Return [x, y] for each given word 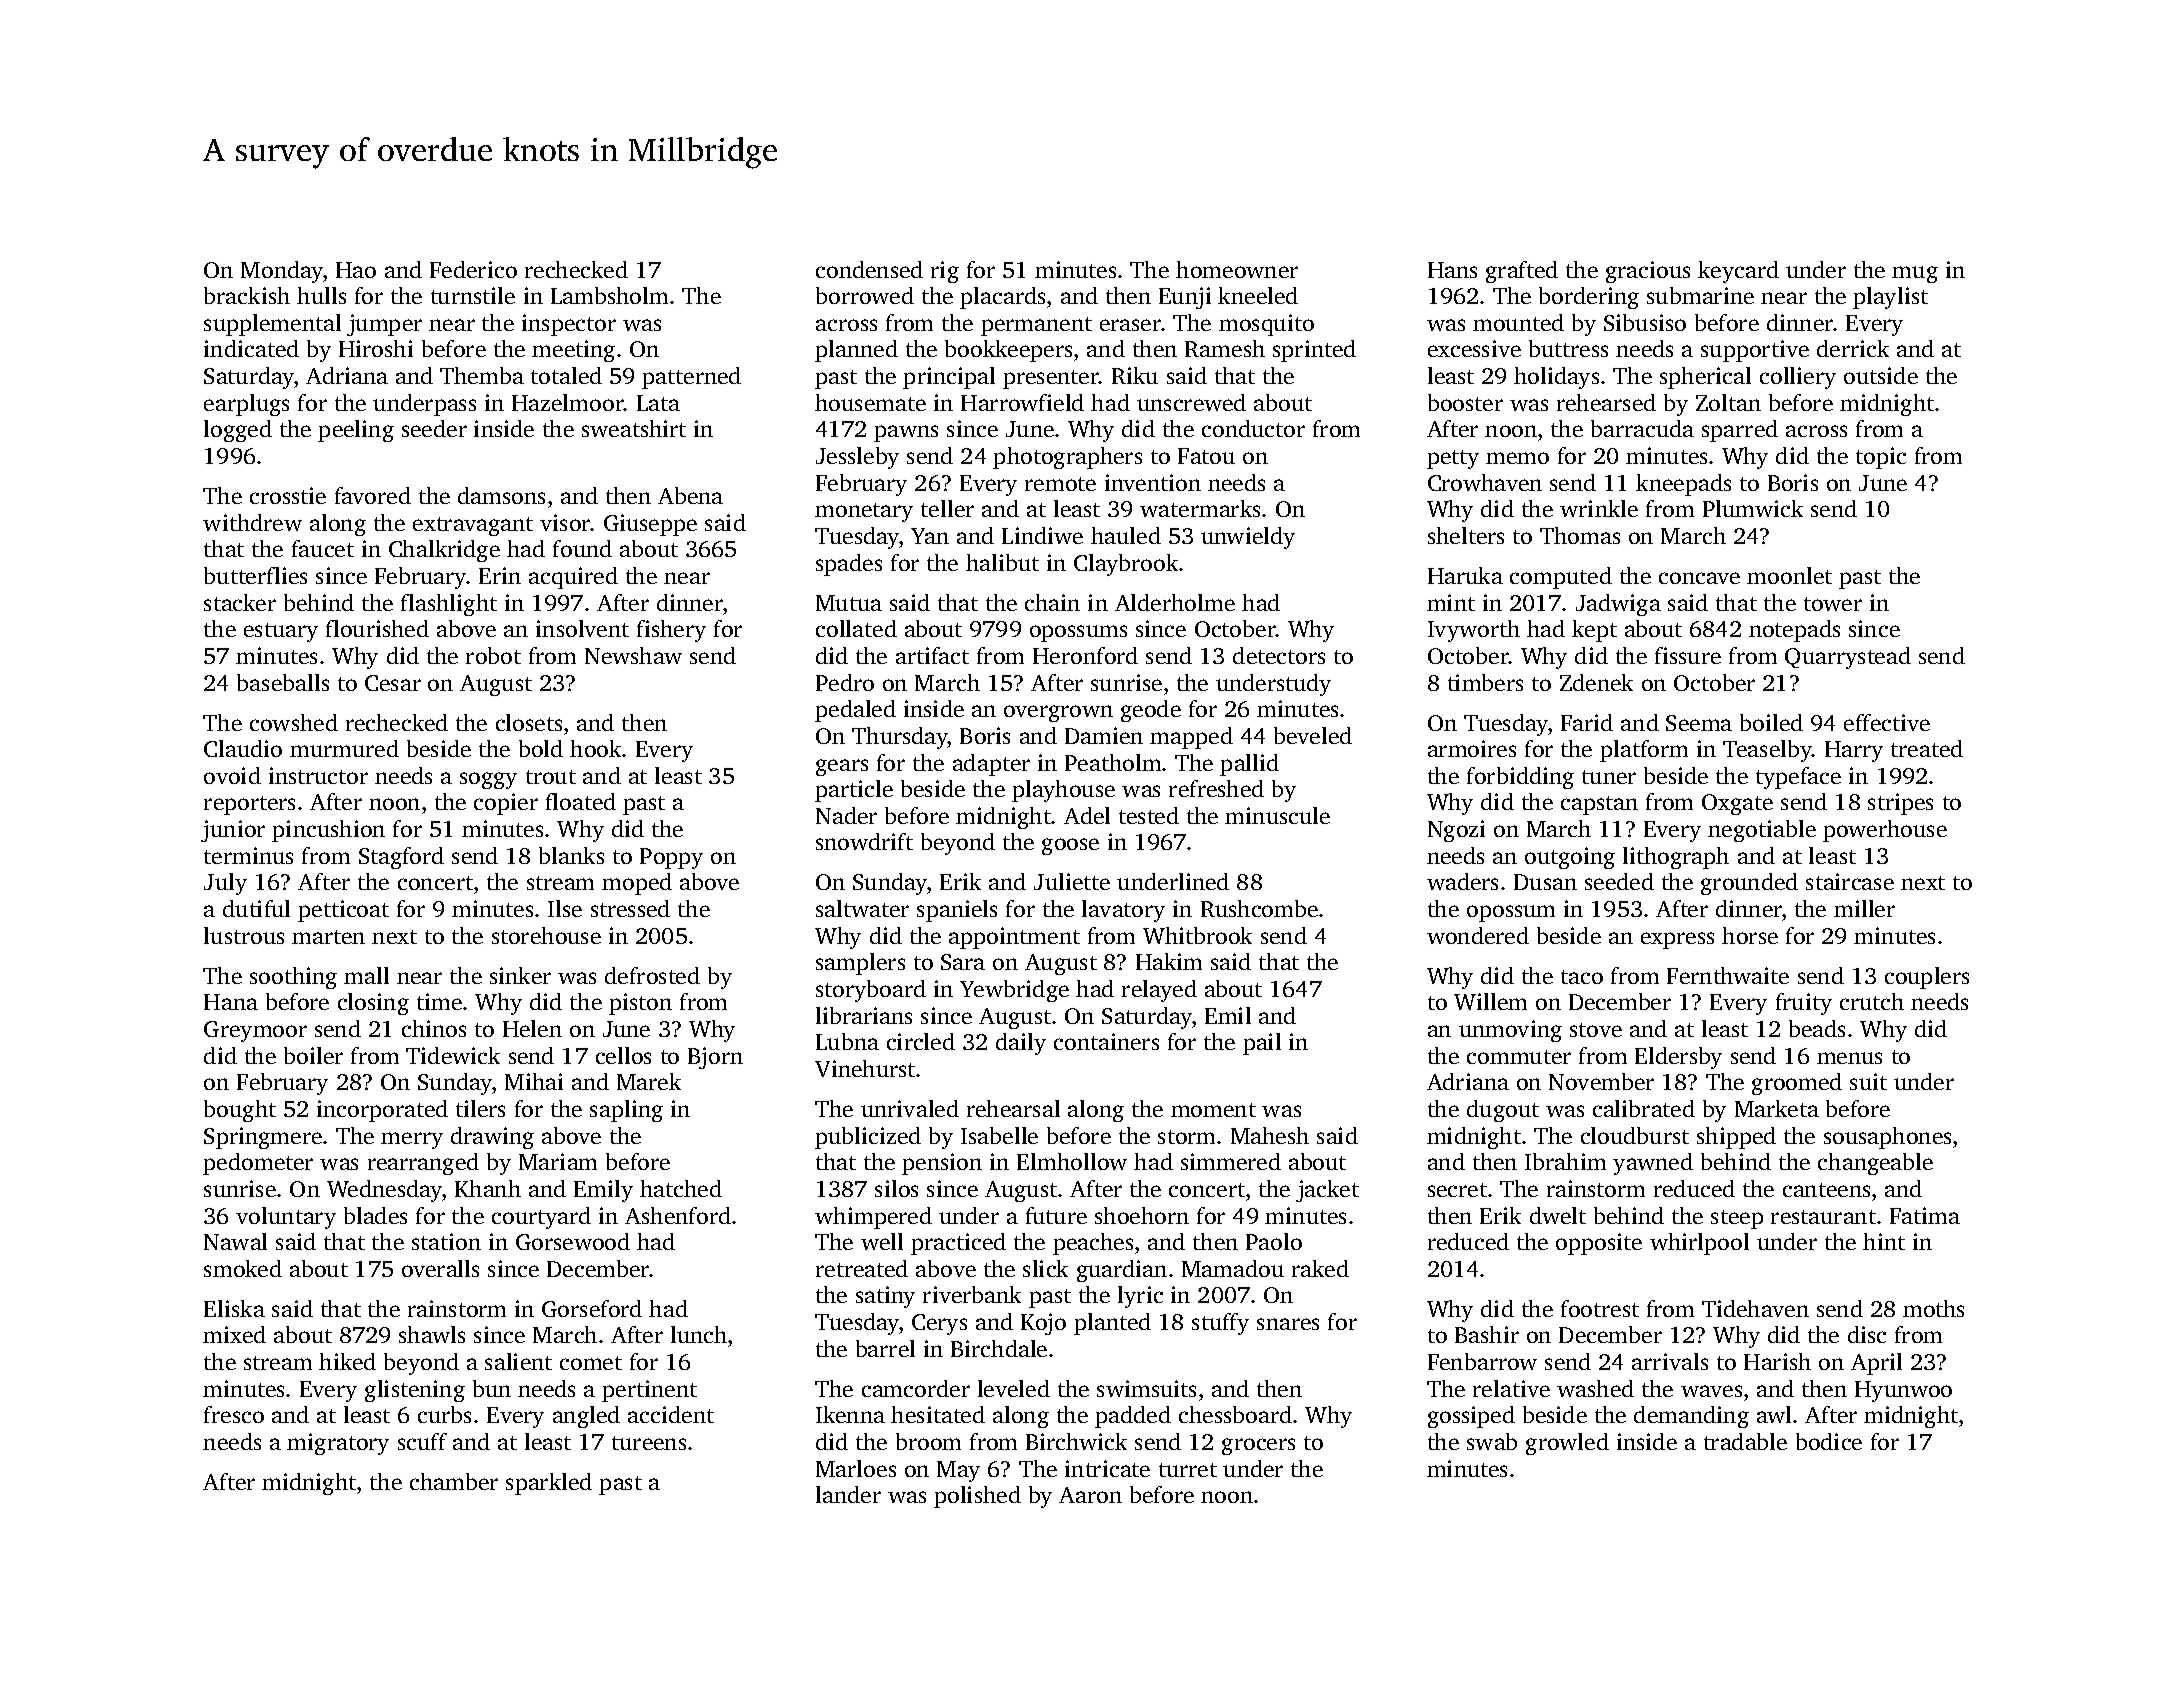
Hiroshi [376, 348]
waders [1462, 881]
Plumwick [1753, 508]
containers [1106, 1041]
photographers [1067, 458]
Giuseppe [650, 525]
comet [591, 1363]
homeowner [1237, 269]
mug [1915, 274]
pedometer [258, 1164]
